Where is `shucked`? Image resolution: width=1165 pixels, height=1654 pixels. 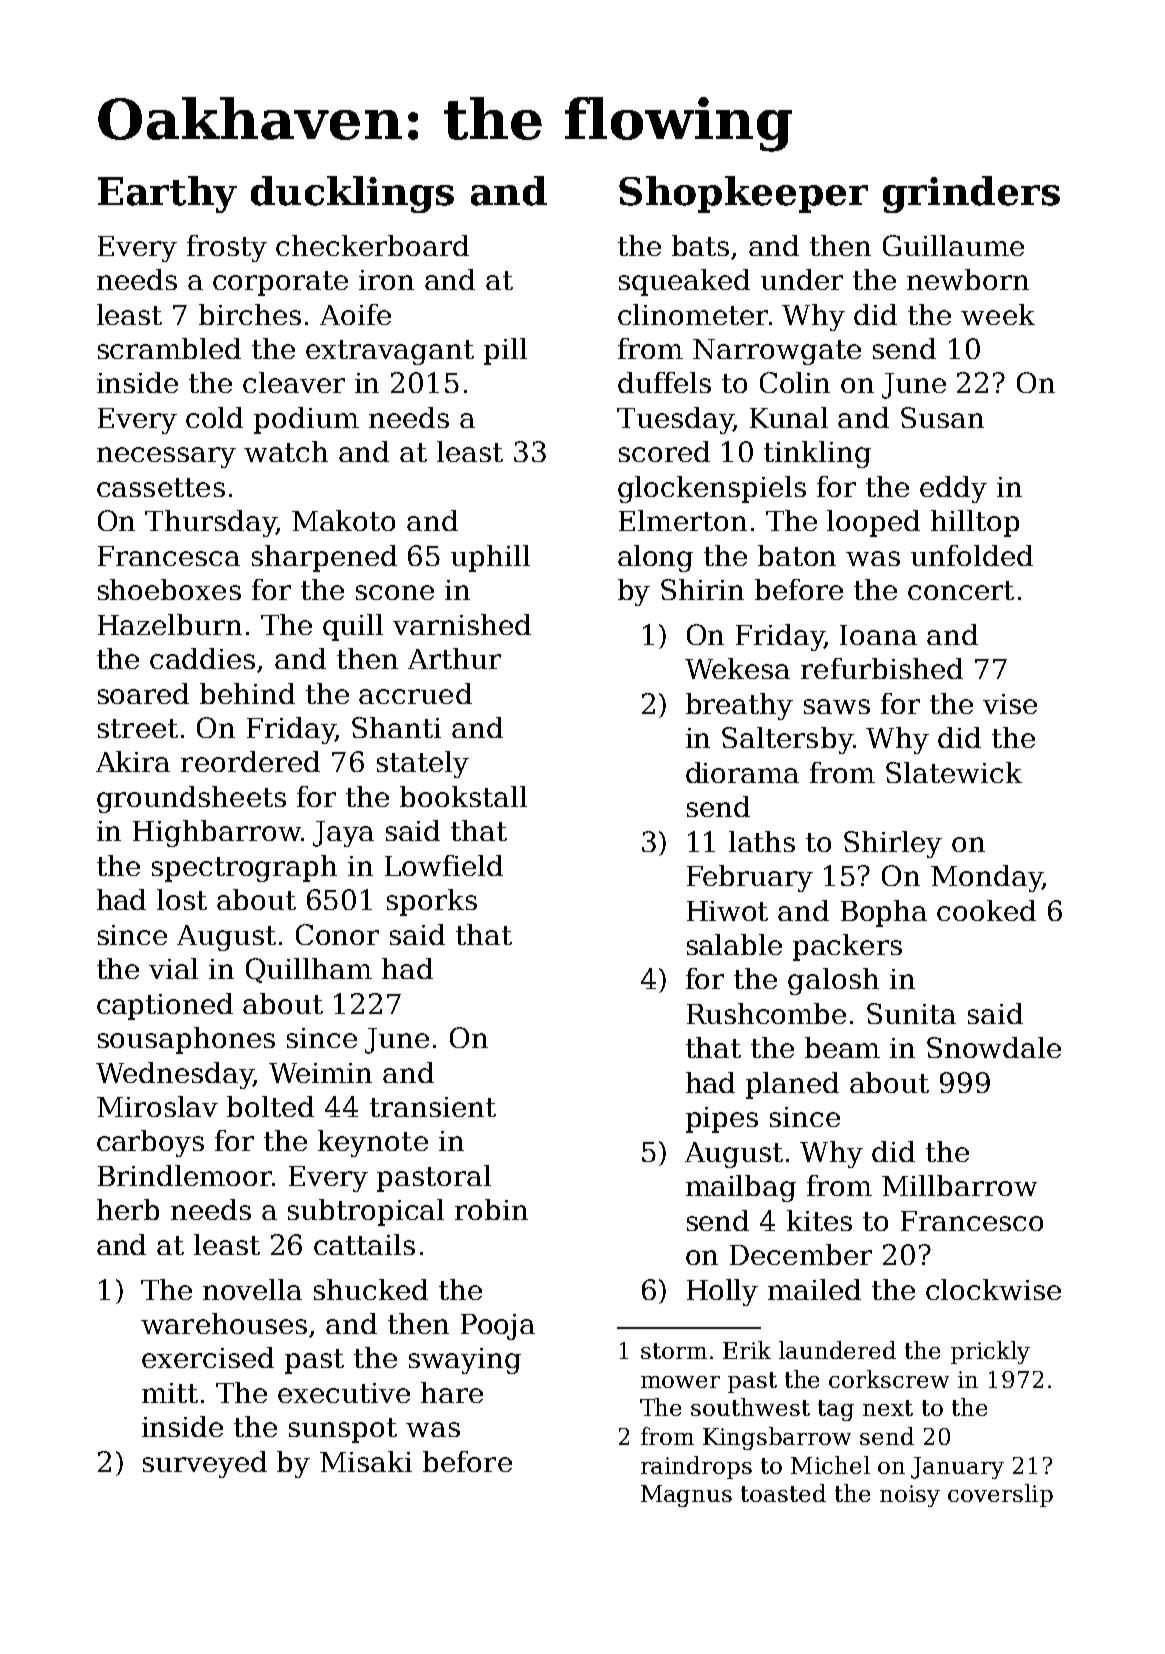 shucked is located at coordinates (371, 1289).
